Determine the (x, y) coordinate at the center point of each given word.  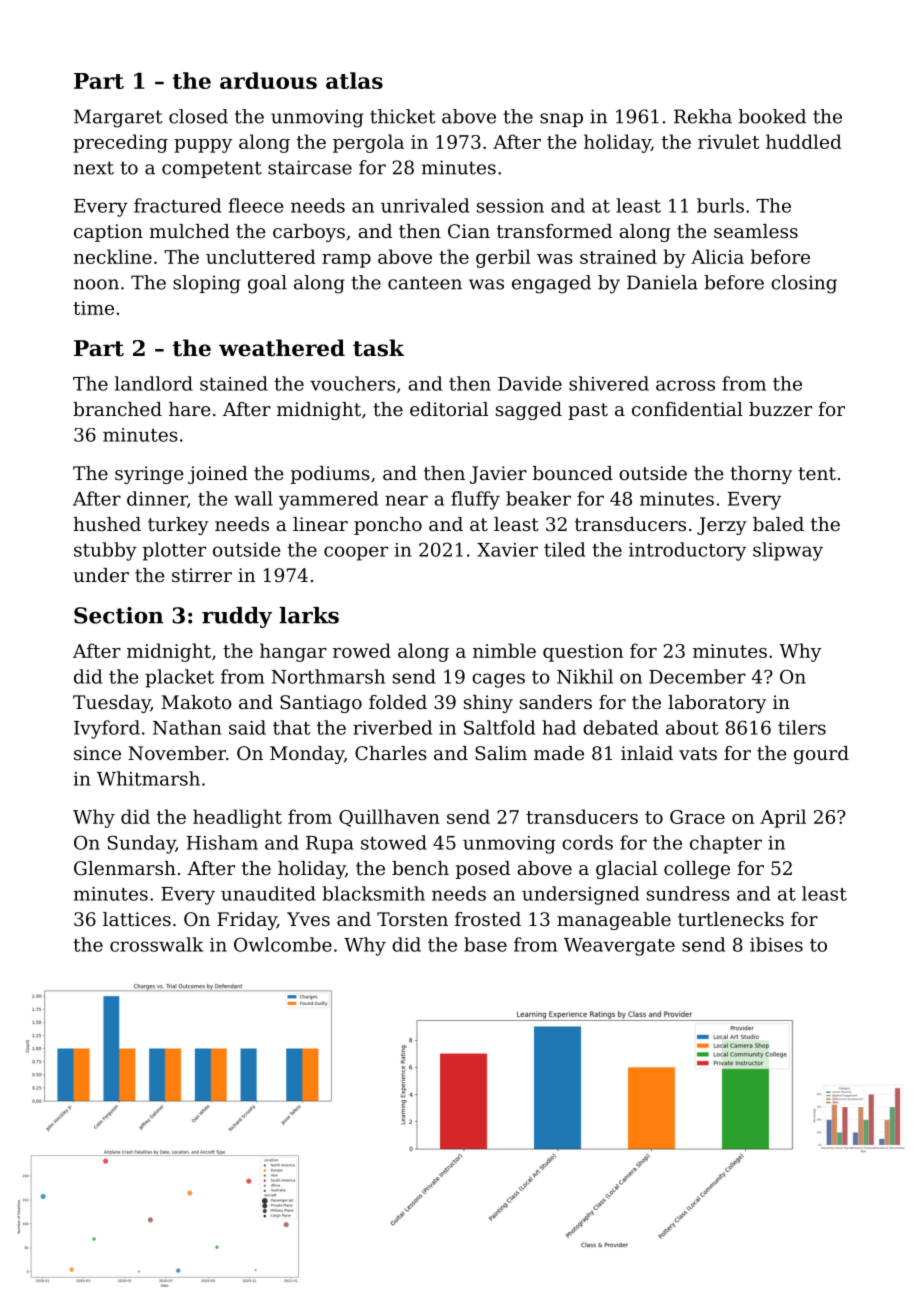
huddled (804, 141)
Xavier (507, 550)
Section (118, 615)
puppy (203, 146)
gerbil (503, 258)
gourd (821, 755)
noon (96, 284)
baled (778, 524)
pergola (368, 143)
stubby (105, 551)
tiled (564, 549)
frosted (488, 919)
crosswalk (156, 944)
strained (618, 256)
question (583, 653)
